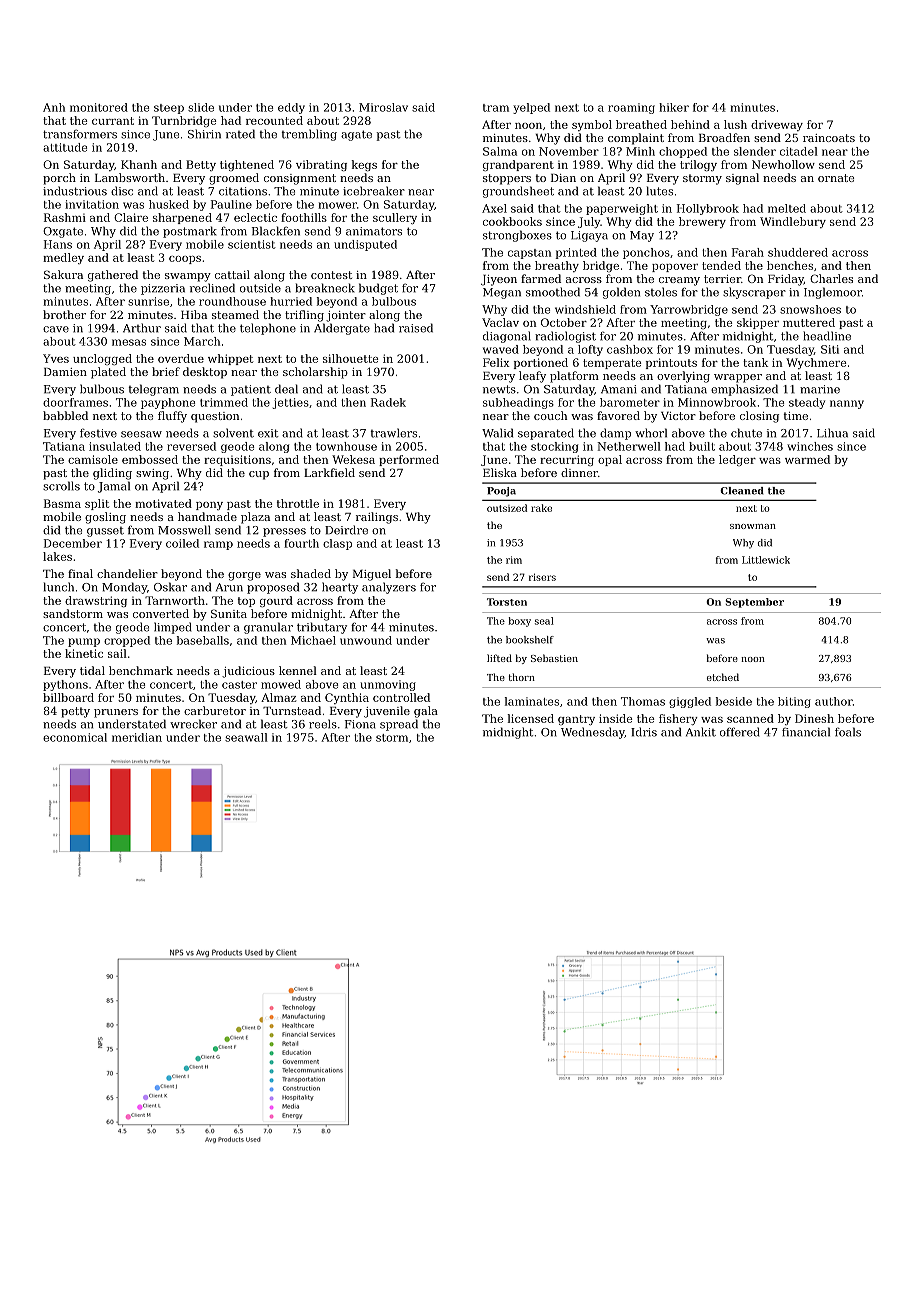 The height and width of the screenshot is (1308, 924). I want to click on tank, so click(755, 362).
